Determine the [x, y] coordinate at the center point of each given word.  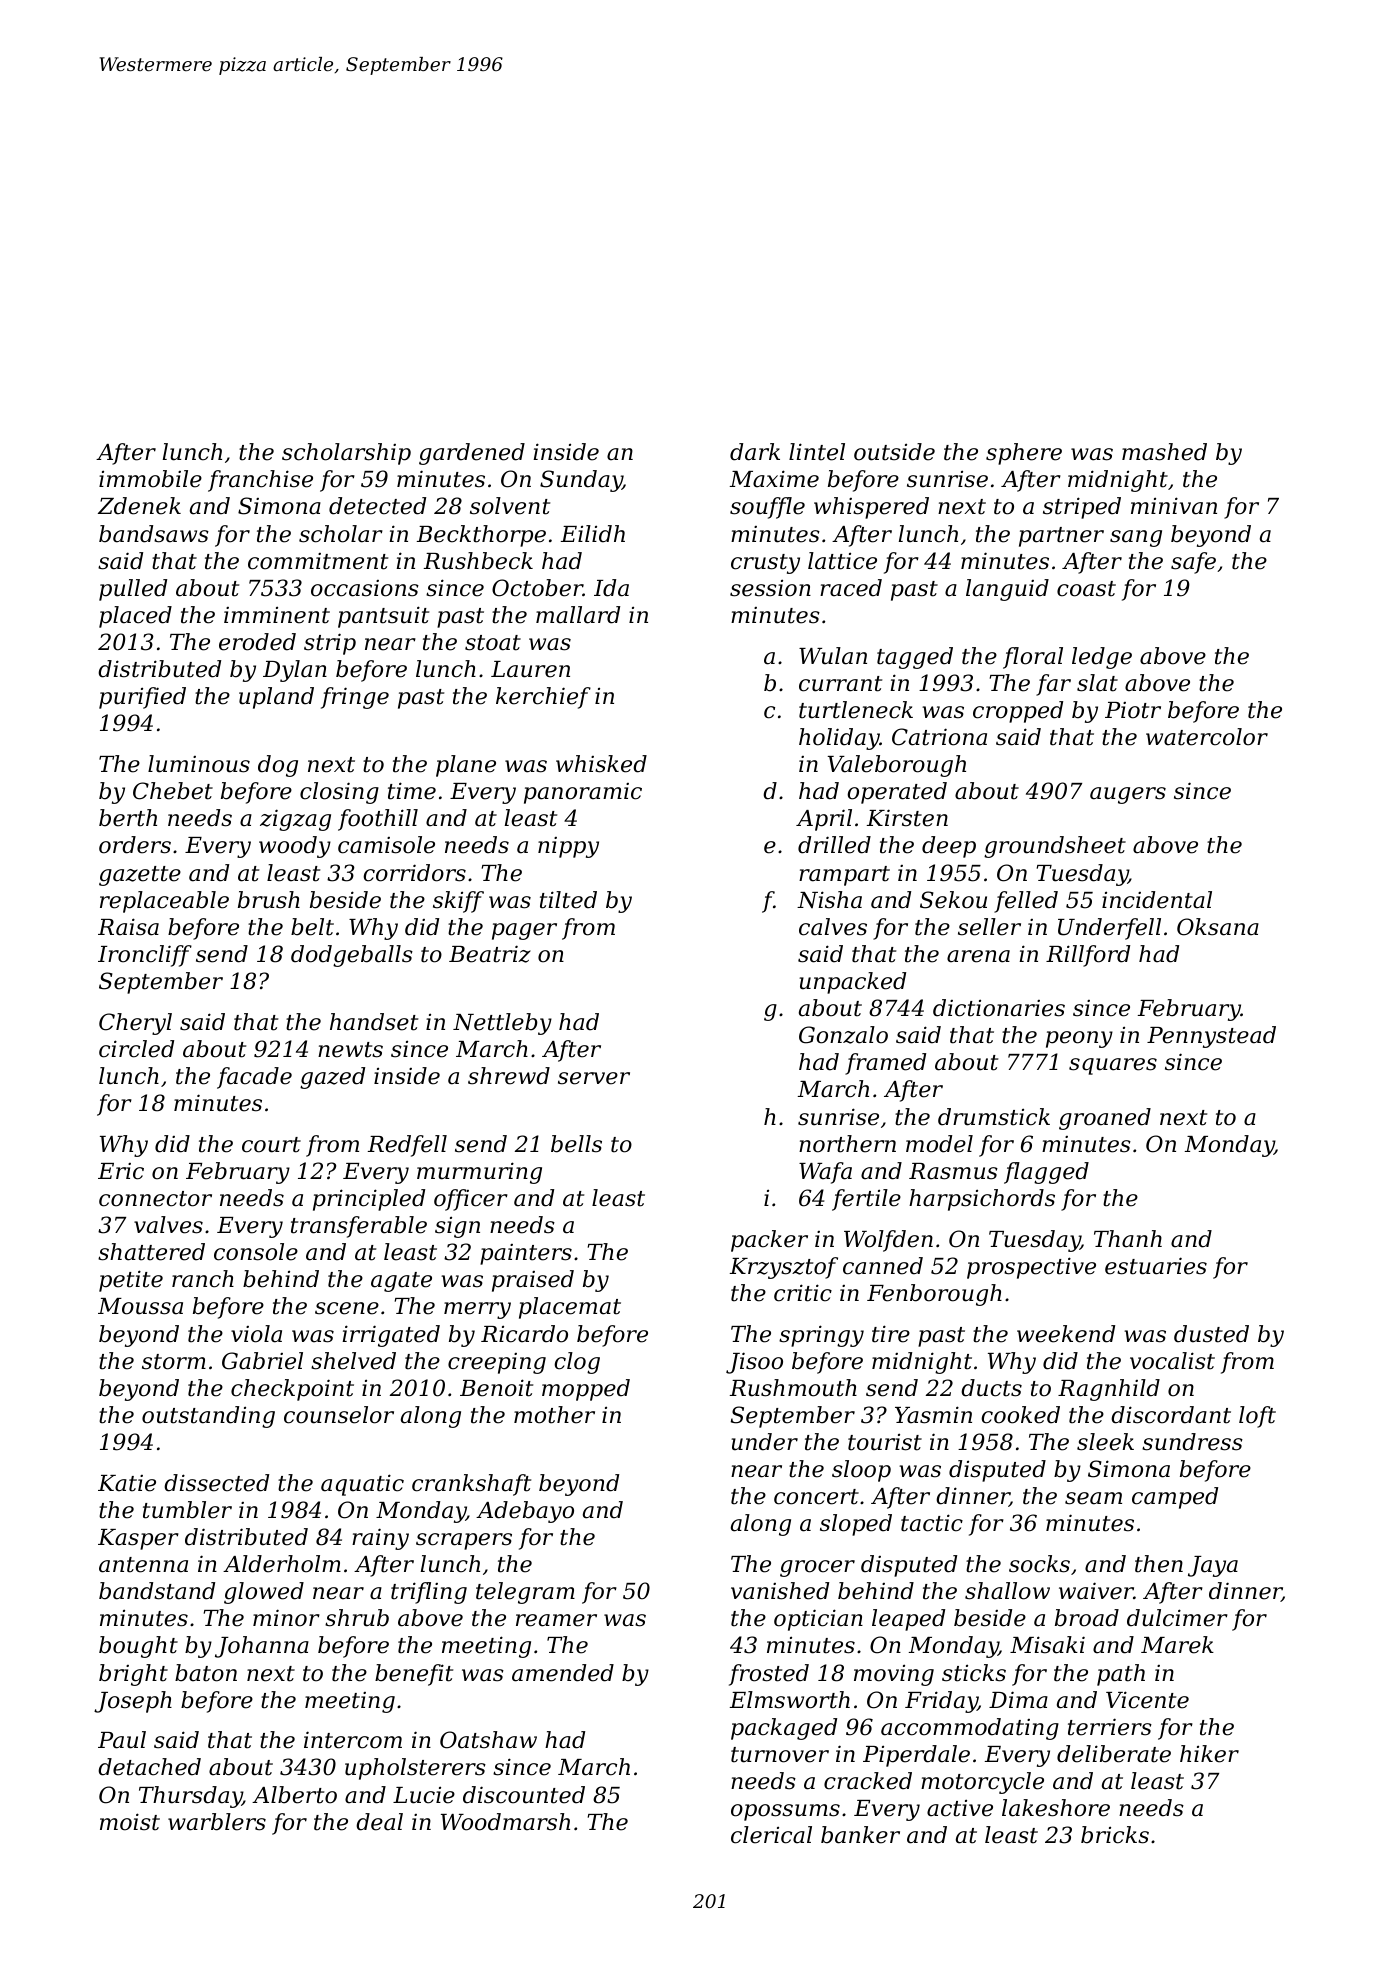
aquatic [362, 1485]
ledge [1102, 658]
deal [379, 1822]
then [1159, 1564]
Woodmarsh [505, 1822]
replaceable [164, 902]
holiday [839, 739]
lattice [842, 561]
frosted [769, 1675]
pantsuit [383, 617]
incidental [1157, 900]
